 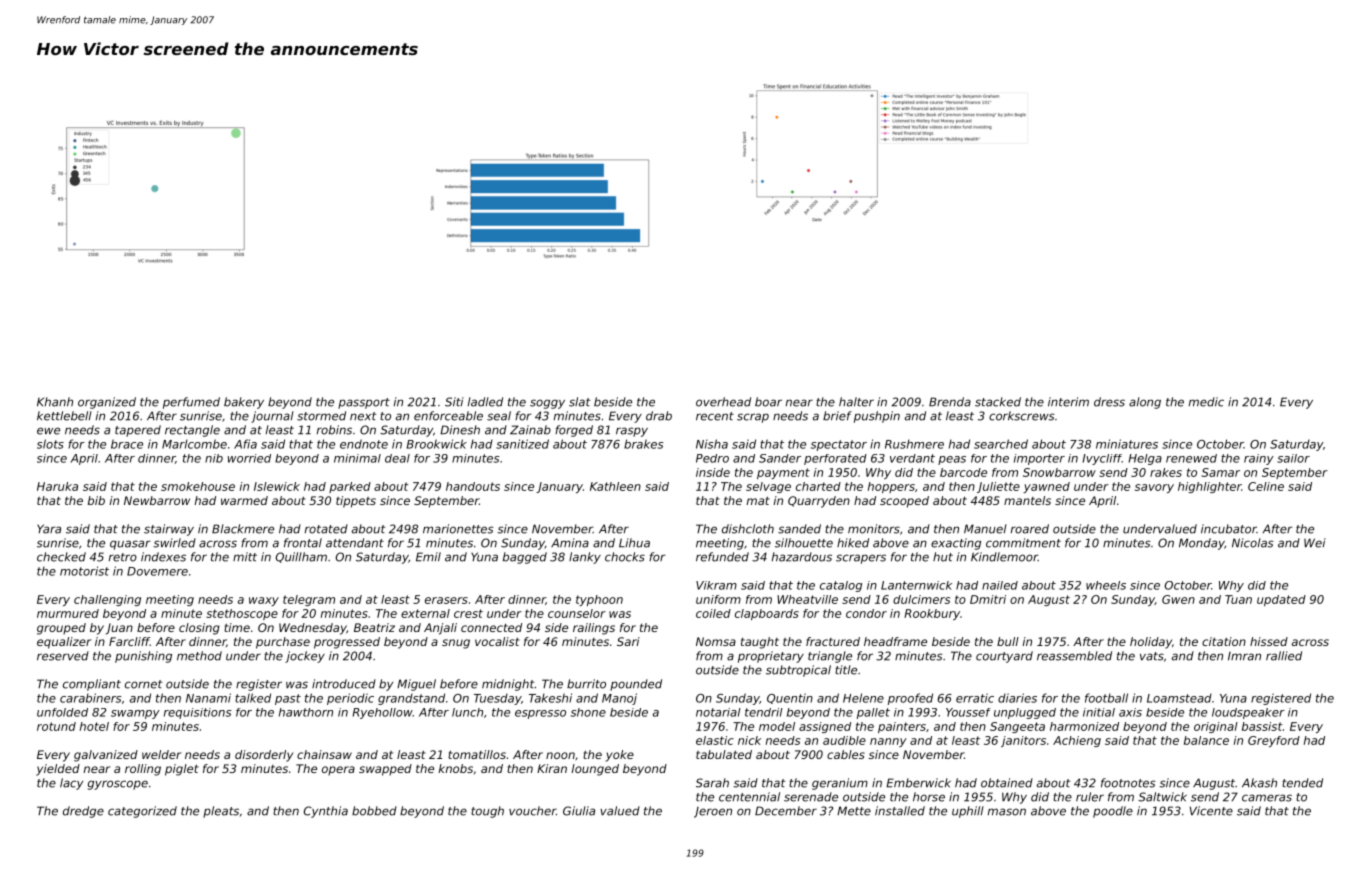 I want to click on roared, so click(x=1030, y=529).
